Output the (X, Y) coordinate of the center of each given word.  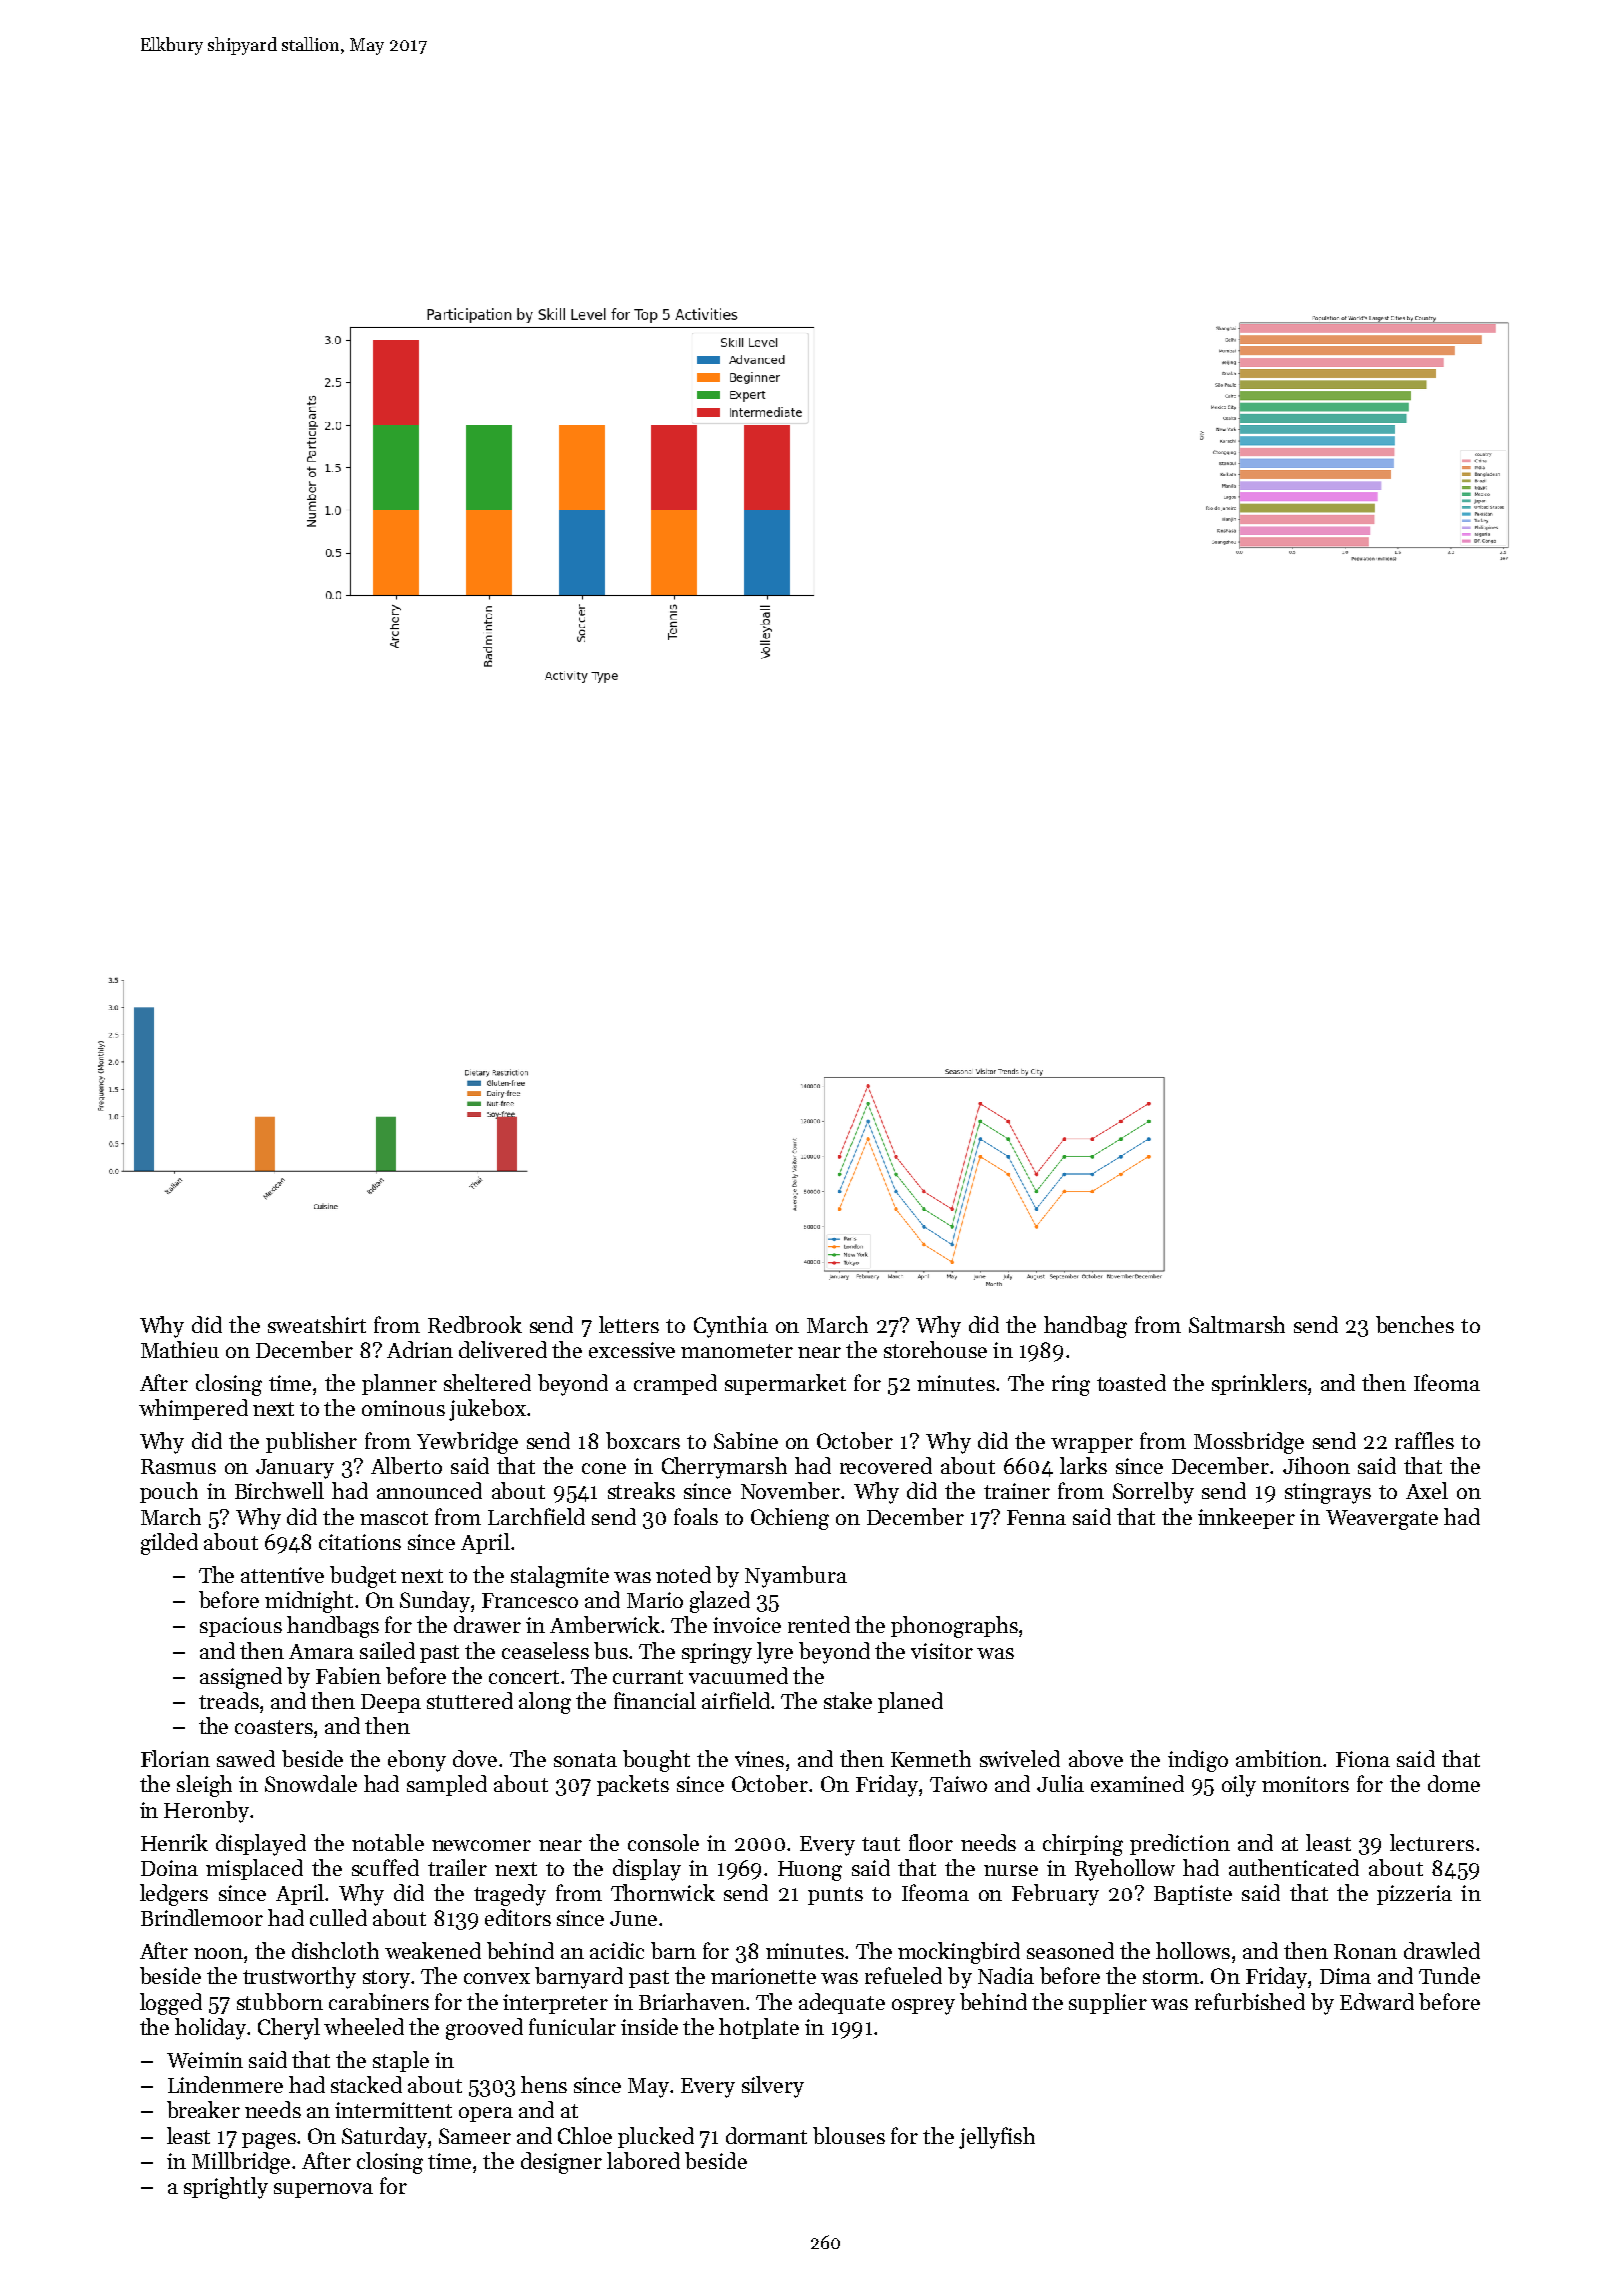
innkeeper (1246, 1518)
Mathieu (180, 1349)
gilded (169, 1544)
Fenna (1036, 1517)
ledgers (174, 1895)
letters (629, 1324)
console (663, 1842)
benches (1415, 1324)
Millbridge (241, 2163)
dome (1454, 1783)
